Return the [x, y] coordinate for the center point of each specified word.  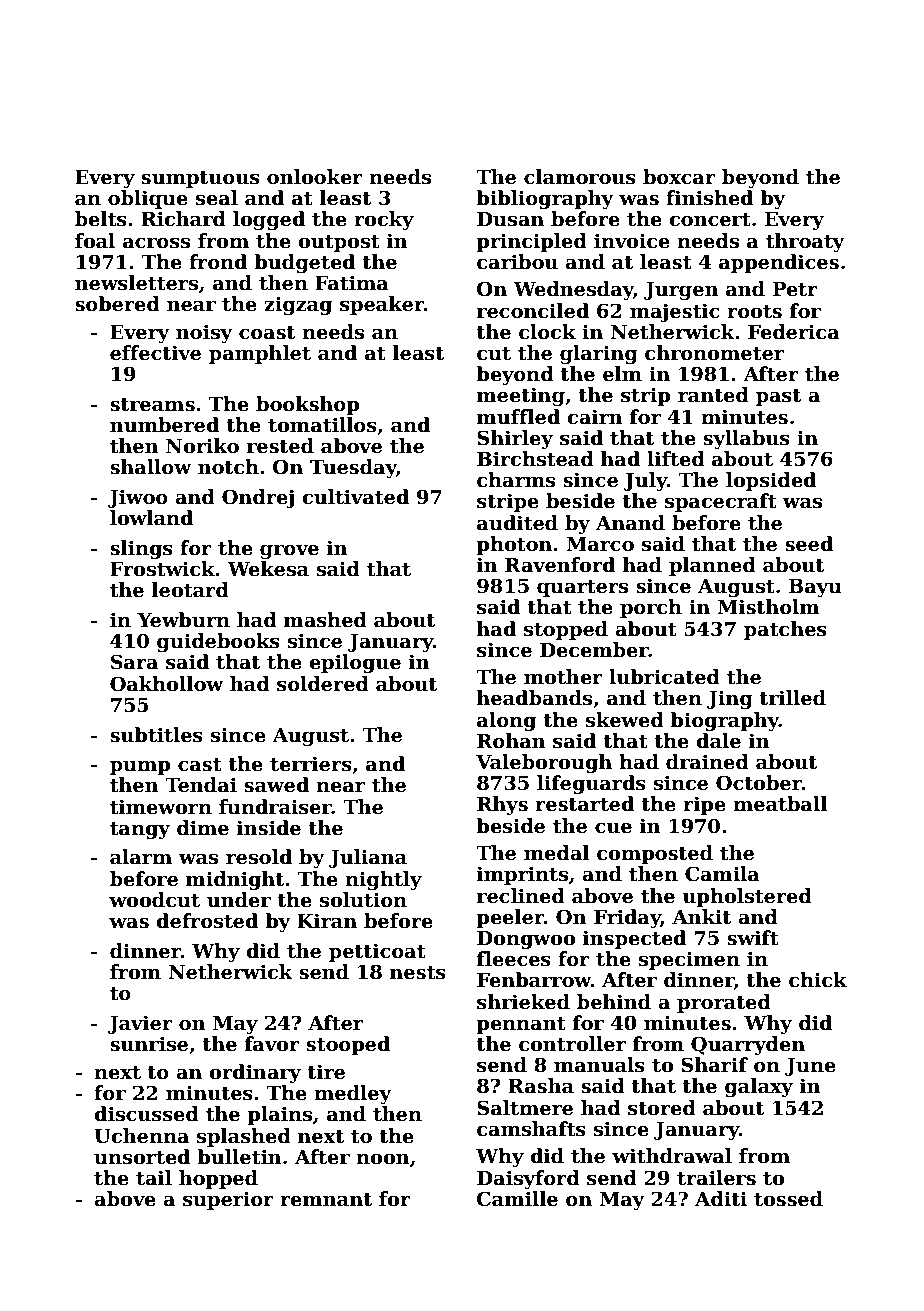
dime [203, 828]
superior [228, 1200]
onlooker [315, 177]
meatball [780, 804]
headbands [534, 698]
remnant [326, 1200]
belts [101, 219]
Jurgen [681, 291]
